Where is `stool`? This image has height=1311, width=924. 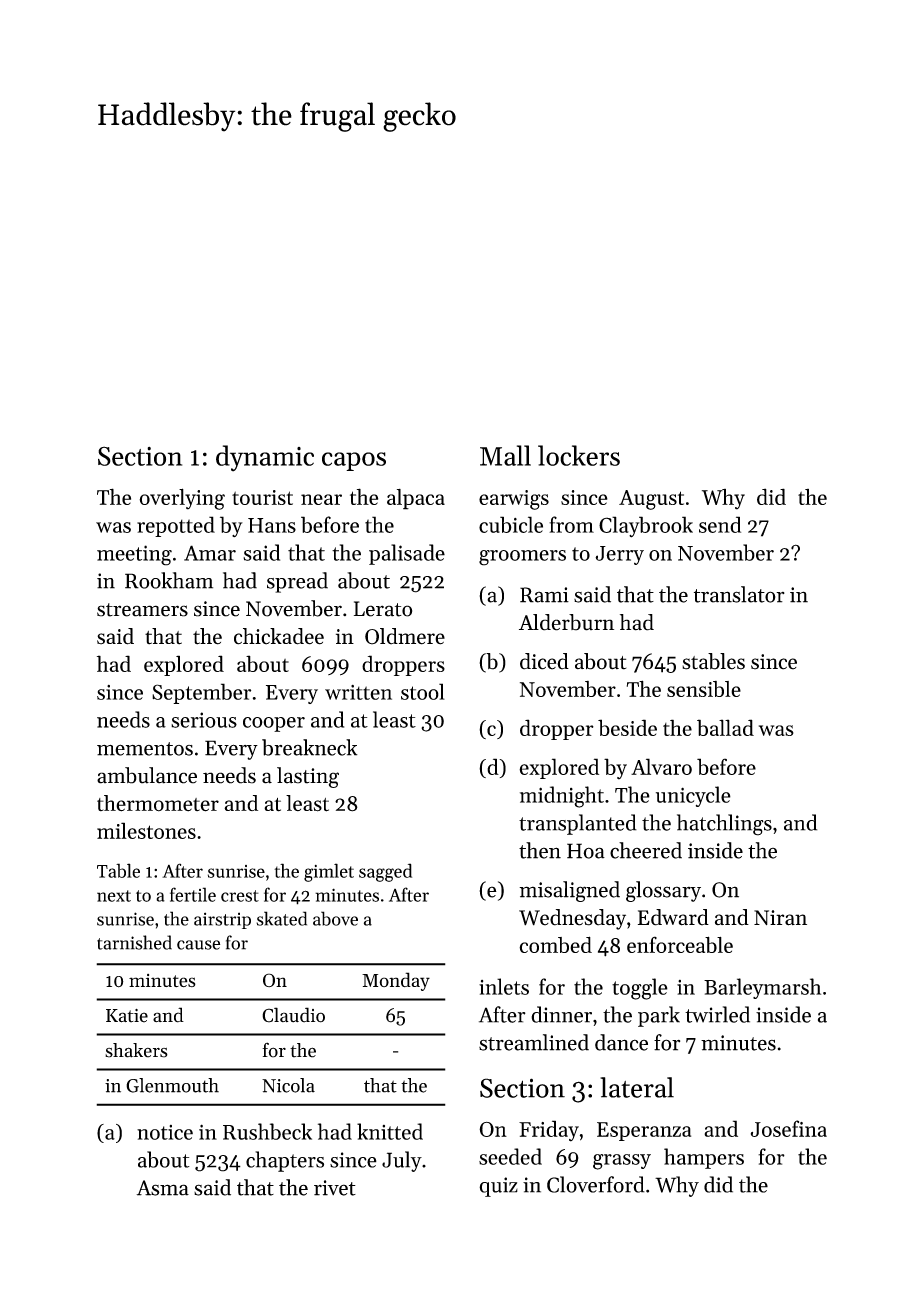 stool is located at coordinates (423, 691).
